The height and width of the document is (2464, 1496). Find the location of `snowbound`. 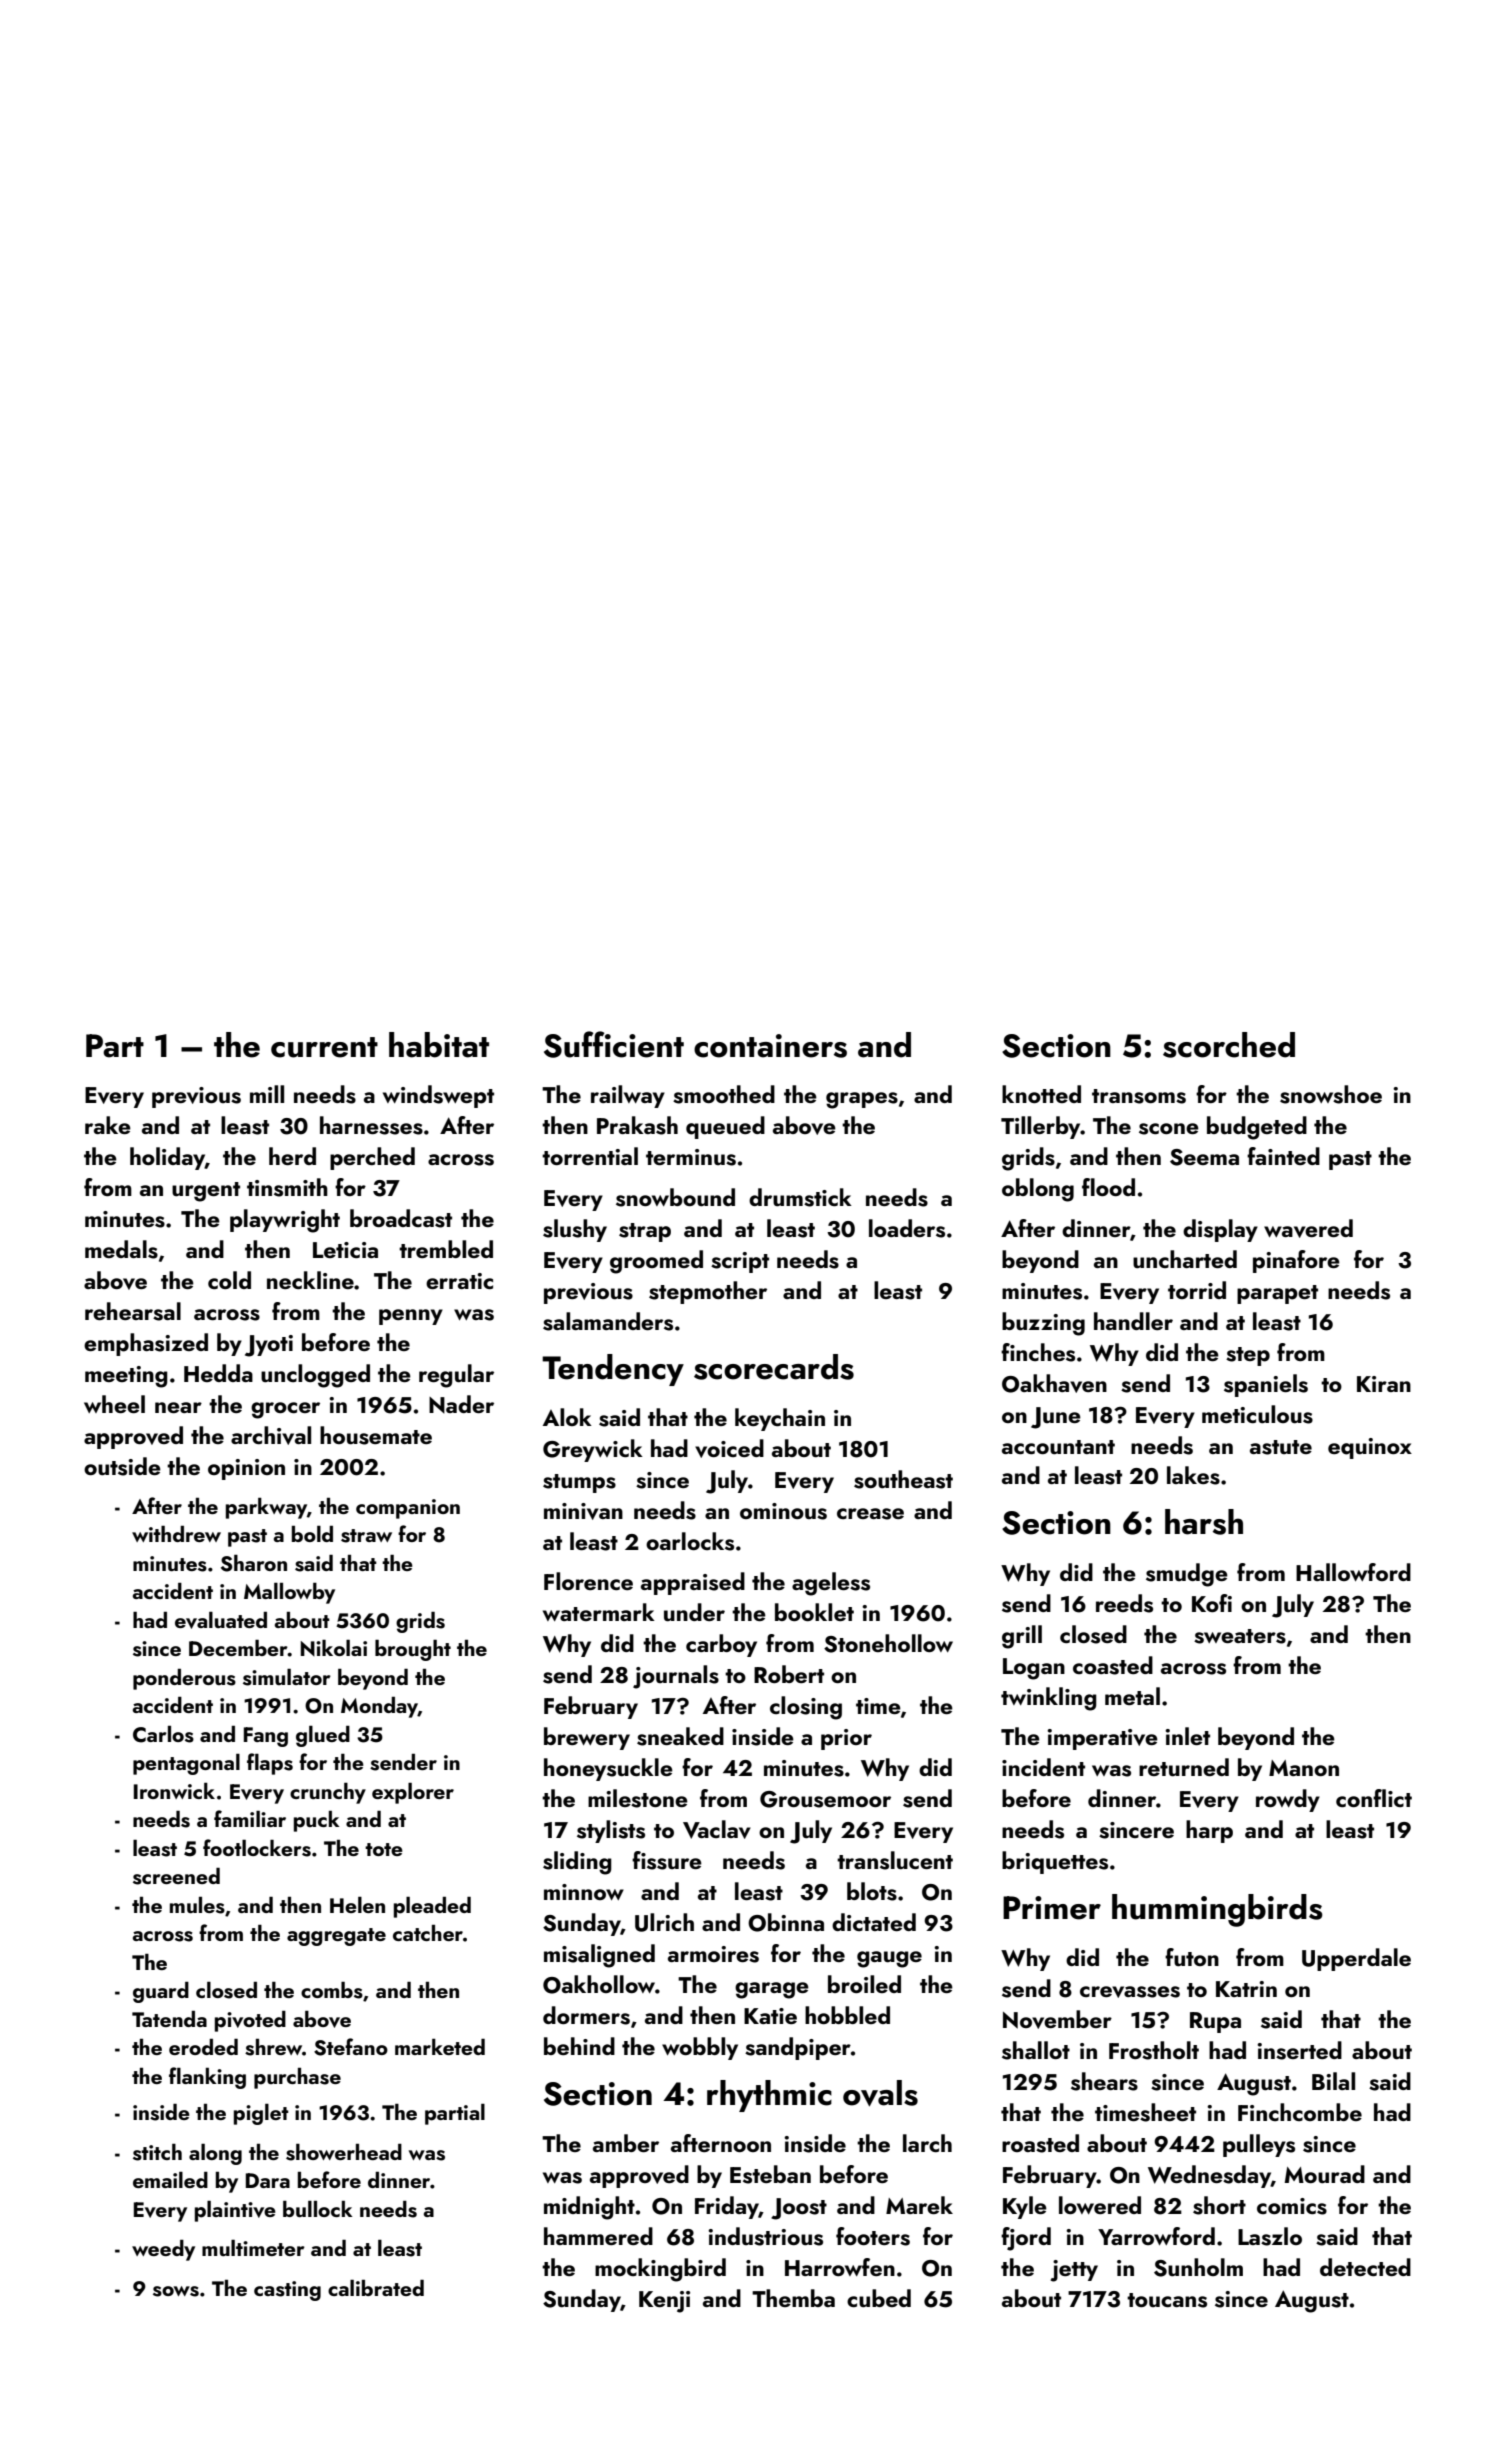

snowbound is located at coordinates (675, 1197).
